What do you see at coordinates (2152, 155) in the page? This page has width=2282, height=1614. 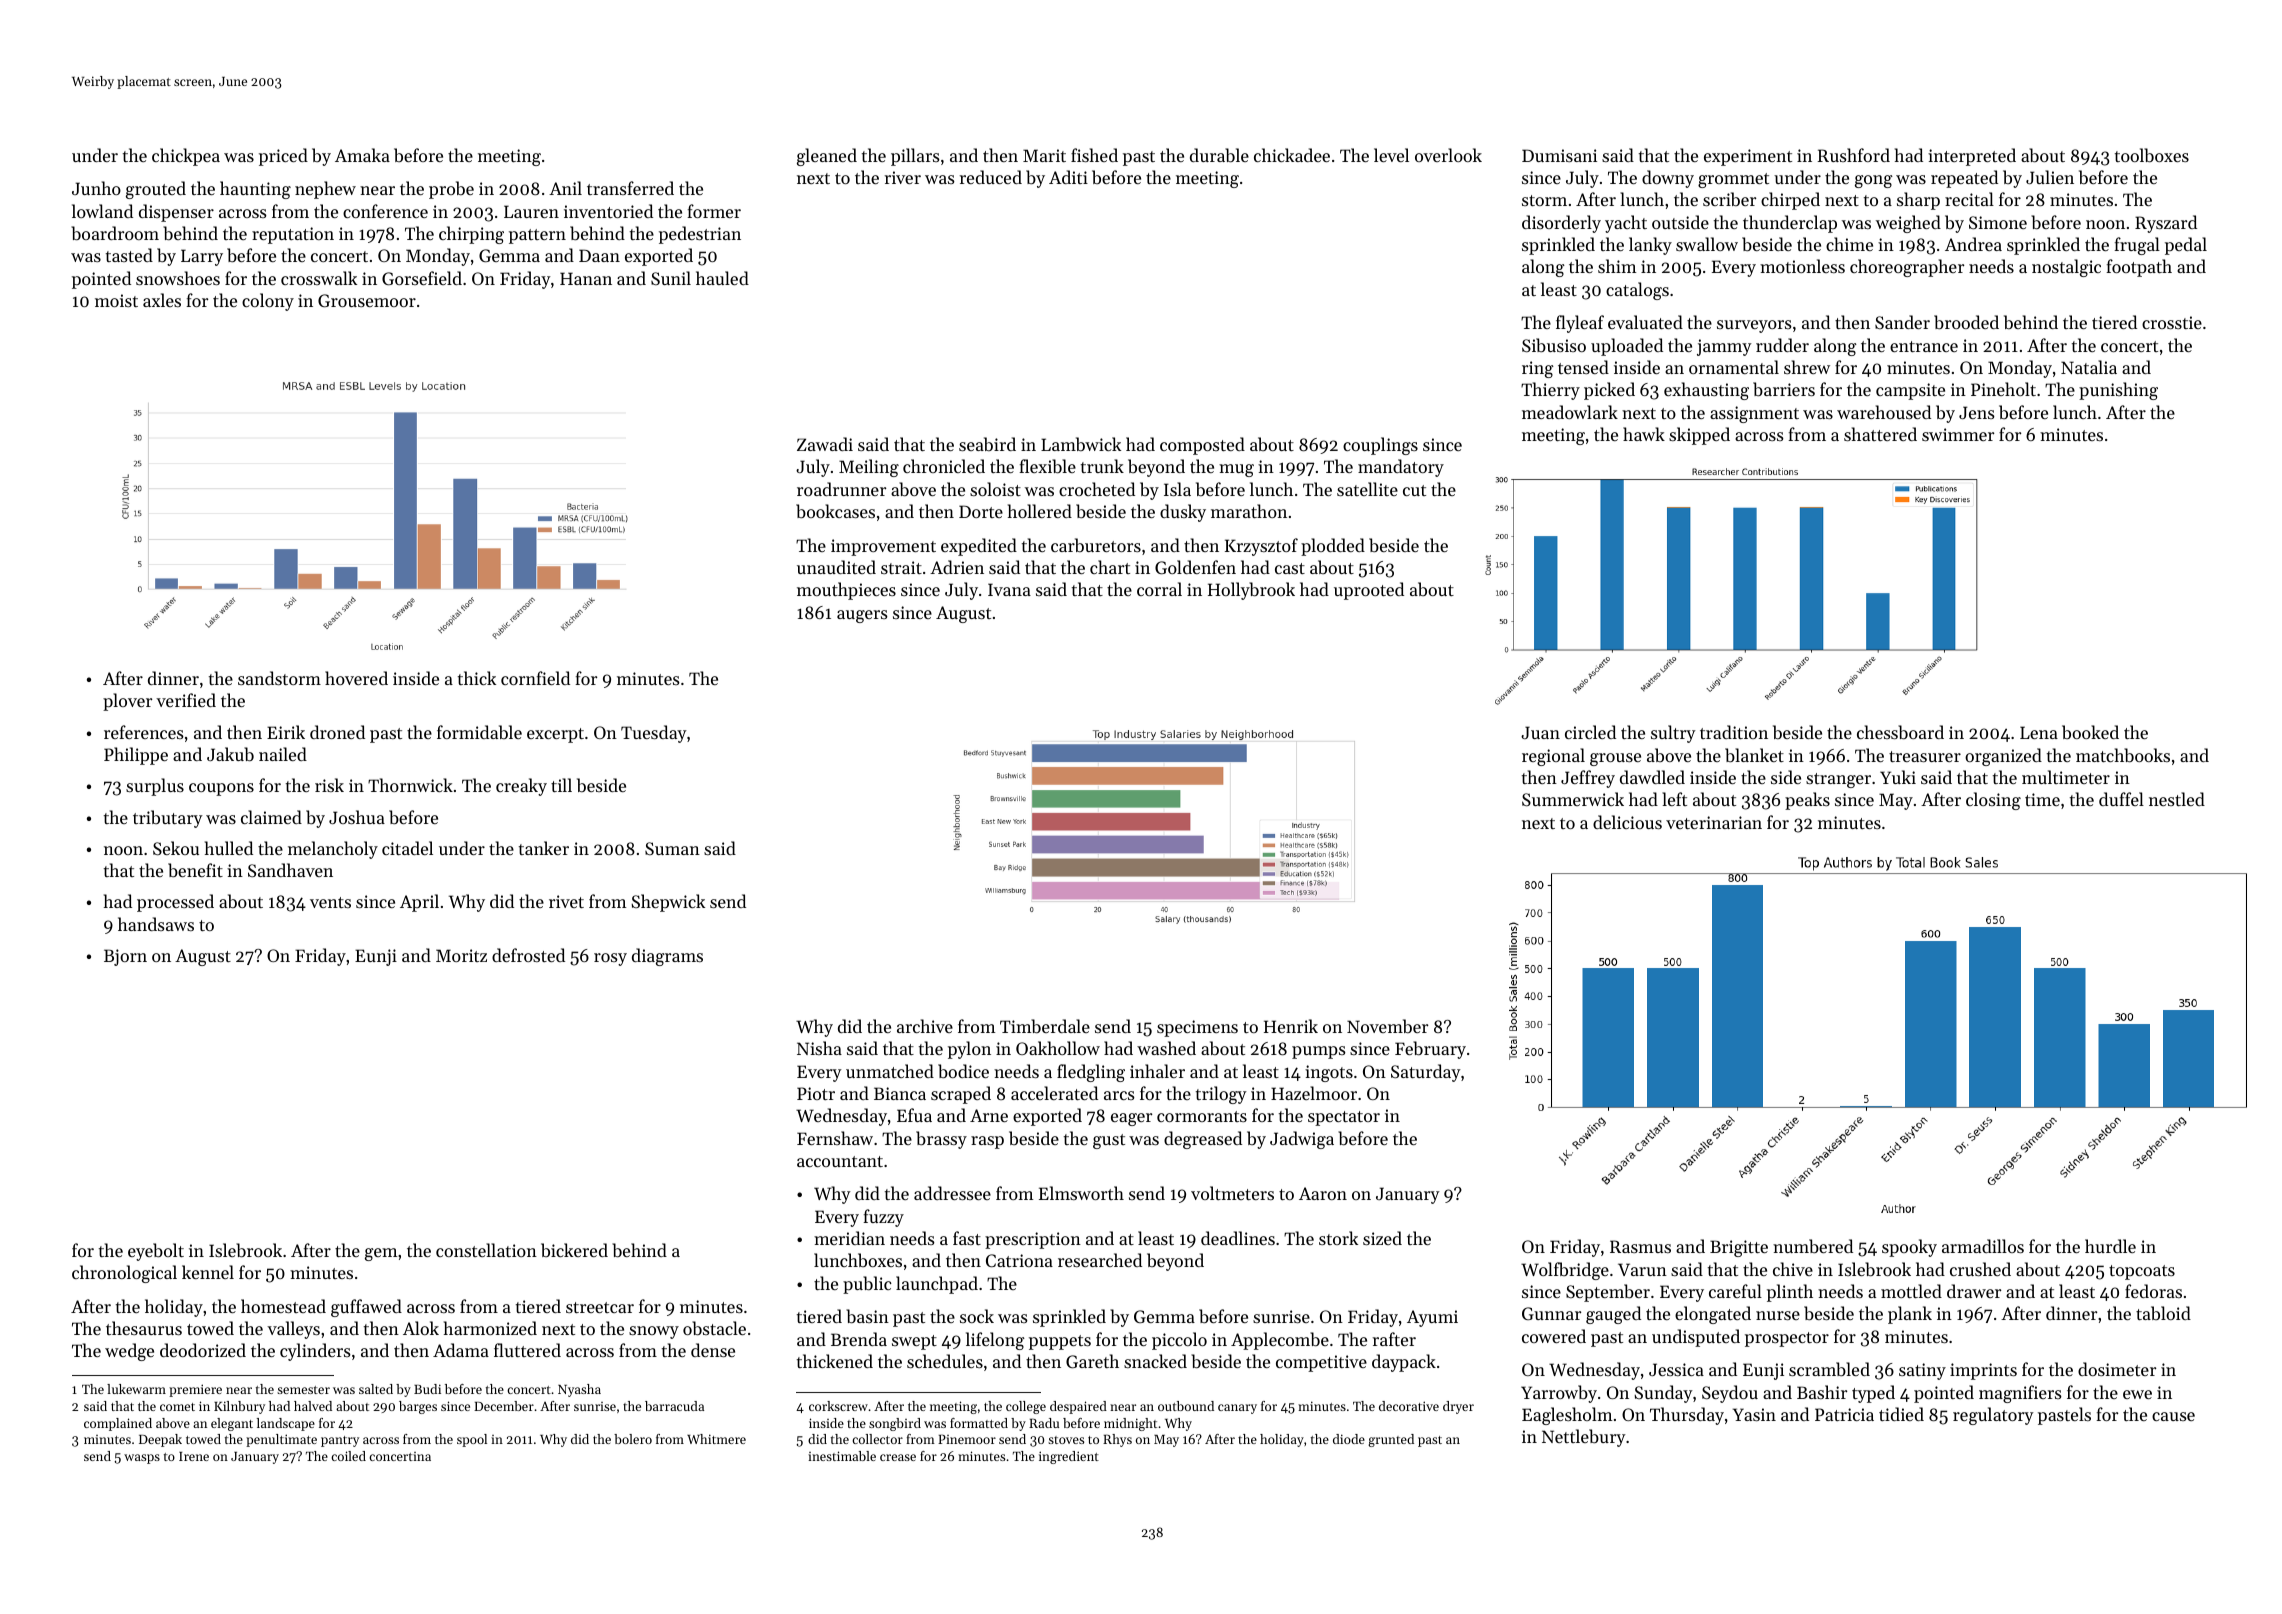 I see `toolboxes` at bounding box center [2152, 155].
